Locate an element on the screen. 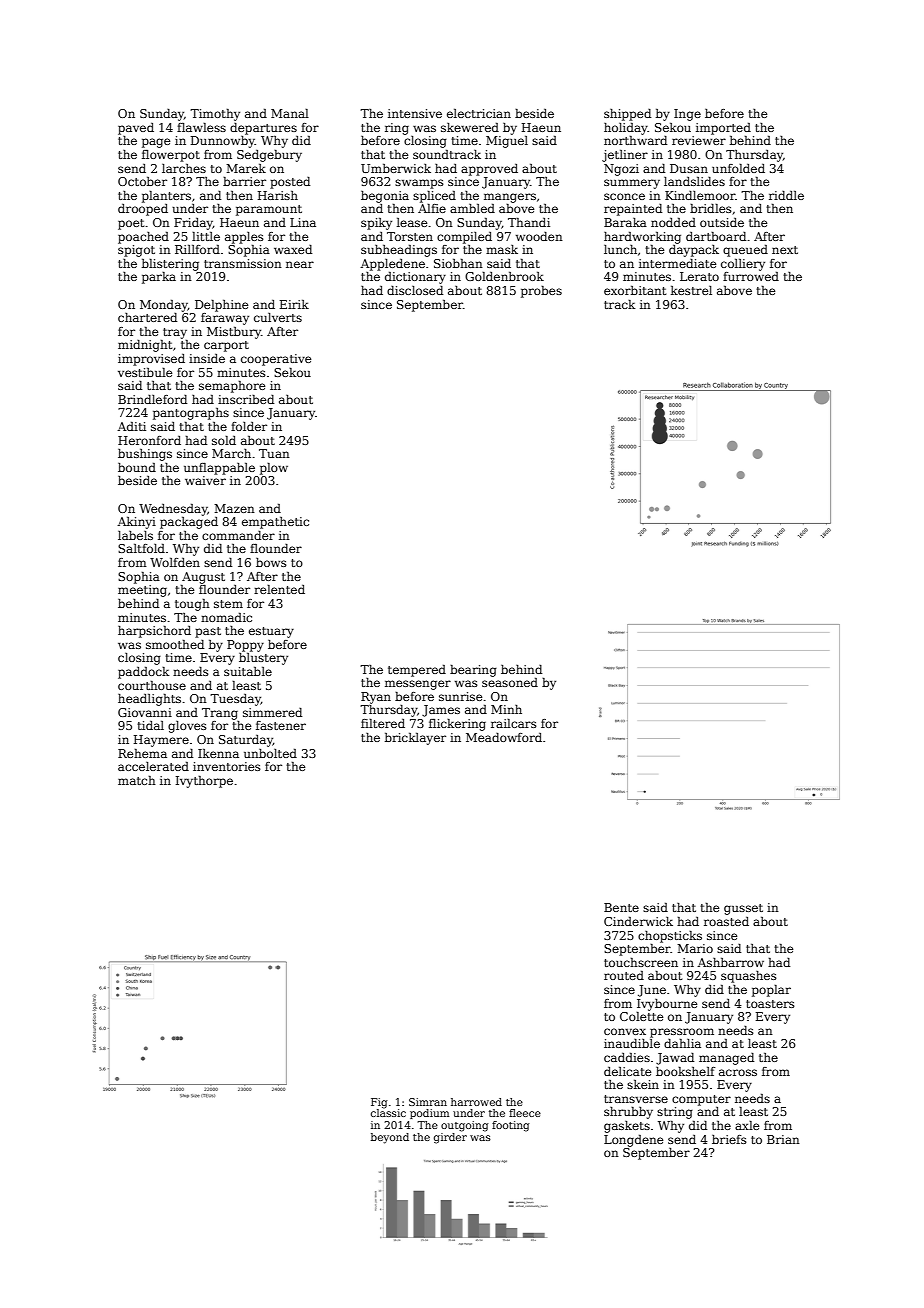  Tuan is located at coordinates (274, 453).
